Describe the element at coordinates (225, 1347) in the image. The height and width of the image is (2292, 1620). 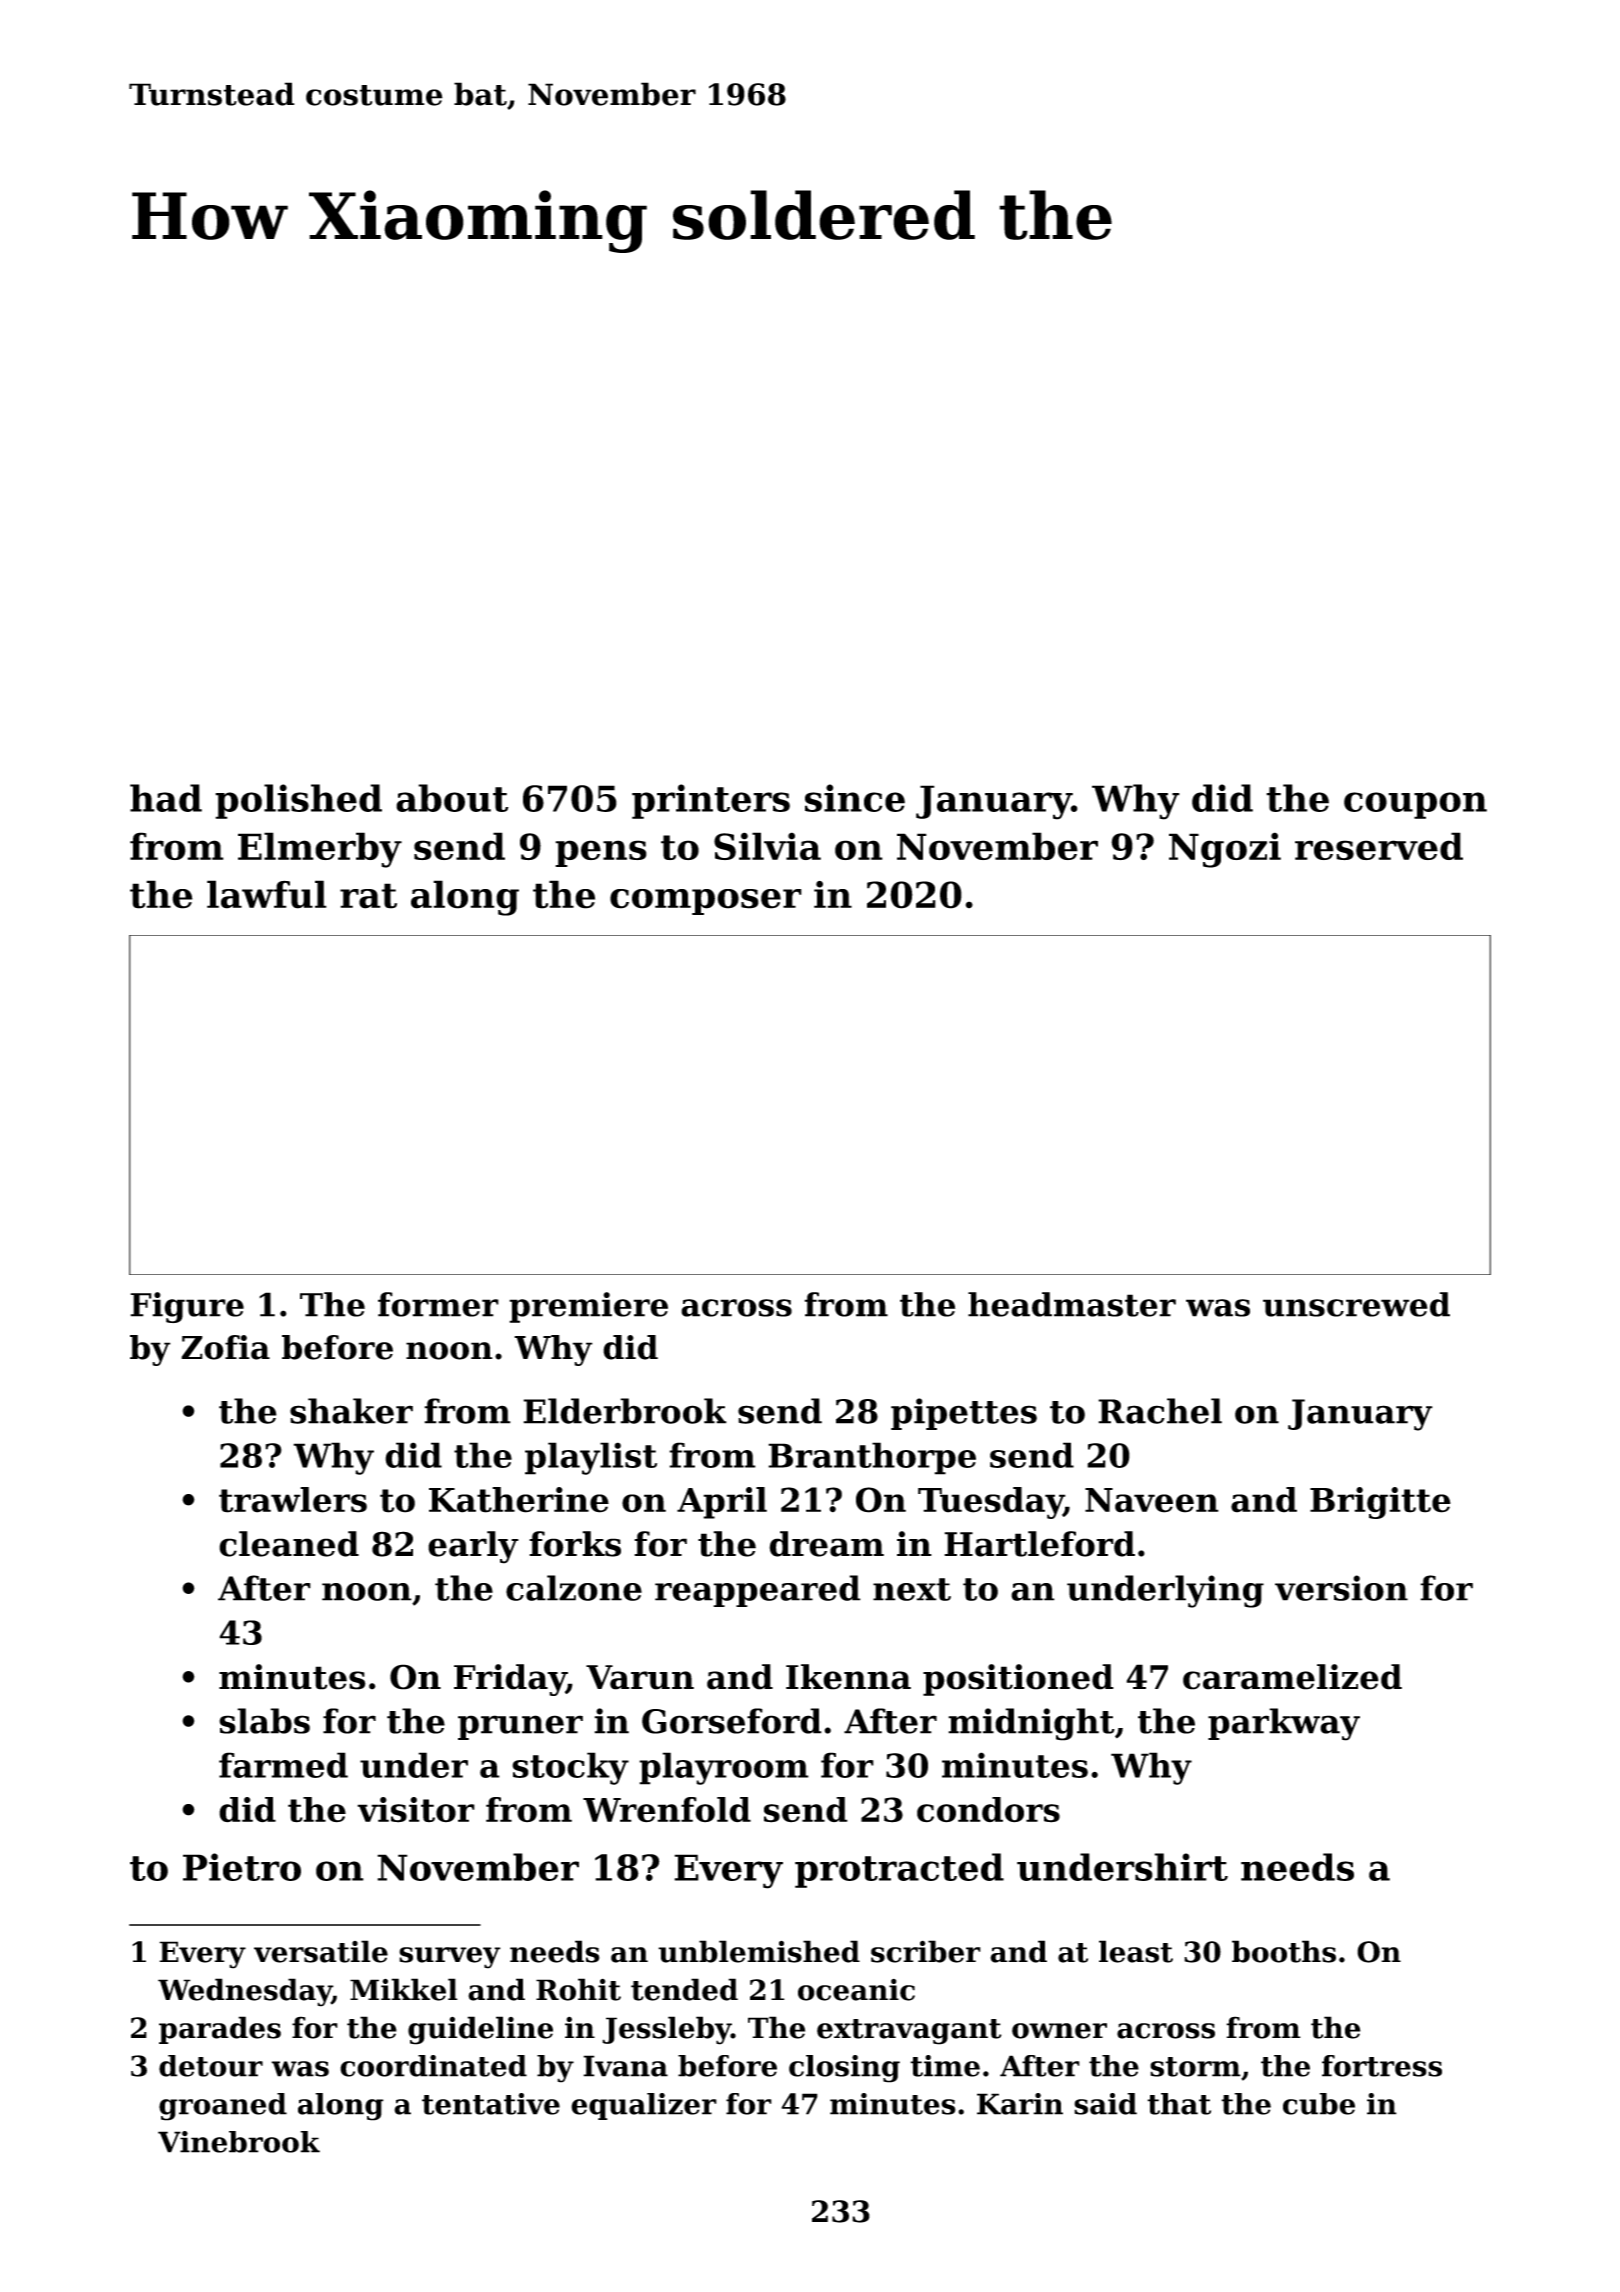
I see `Zofia` at that location.
